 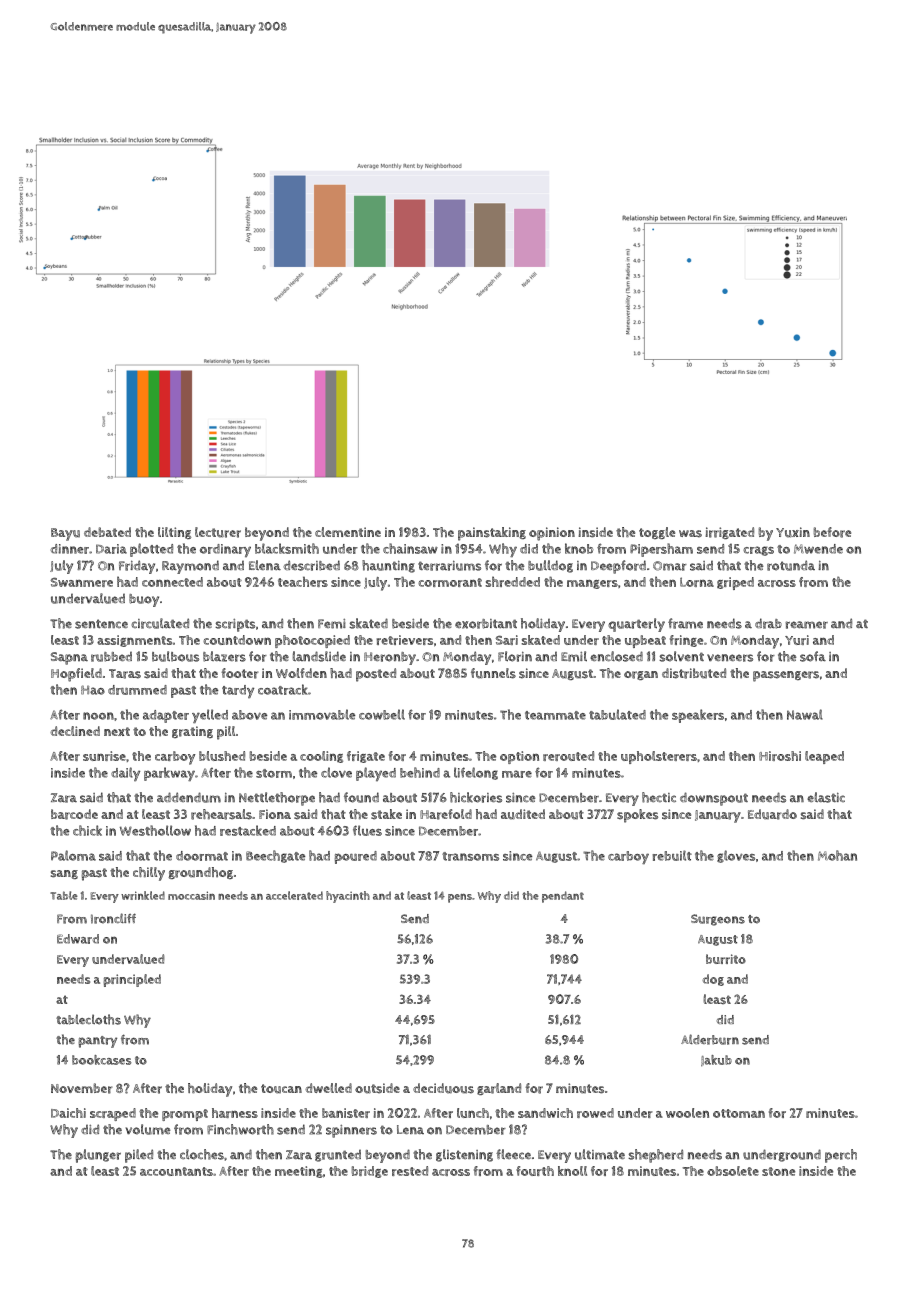 What do you see at coordinates (470, 856) in the document?
I see `transoms` at bounding box center [470, 856].
